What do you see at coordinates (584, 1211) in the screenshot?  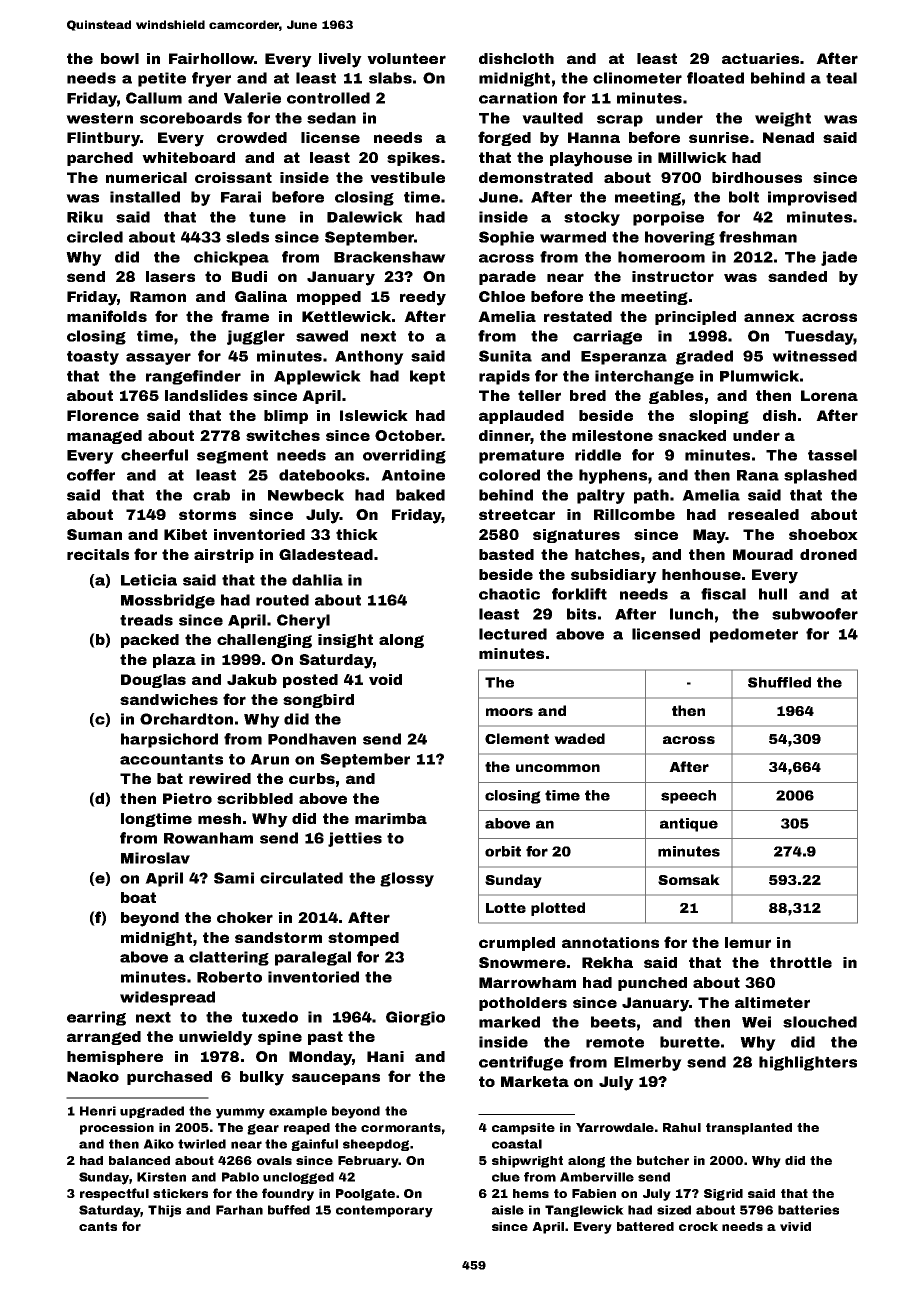 I see `Tanglewick` at bounding box center [584, 1211].
